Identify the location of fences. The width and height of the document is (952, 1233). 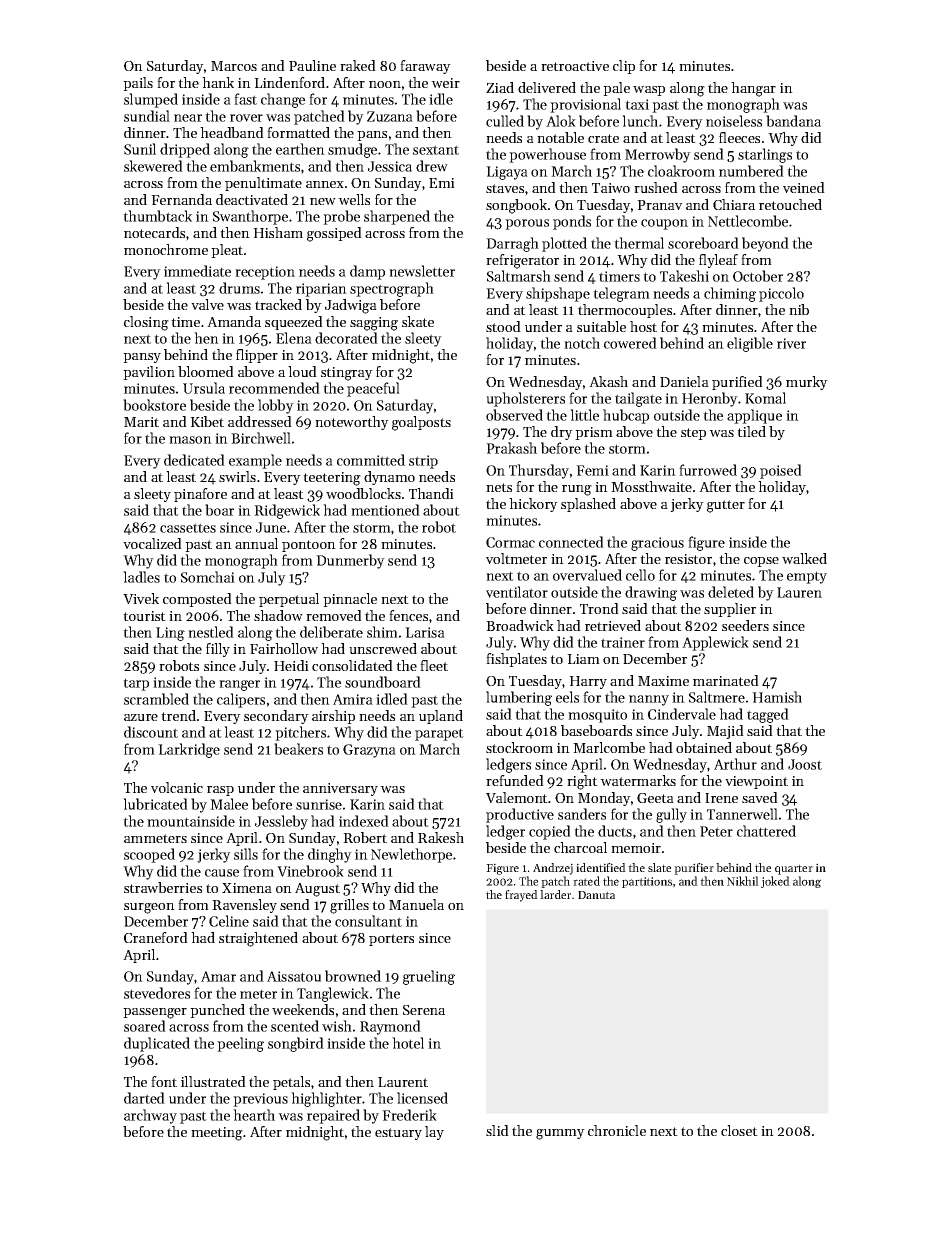
(408, 615).
